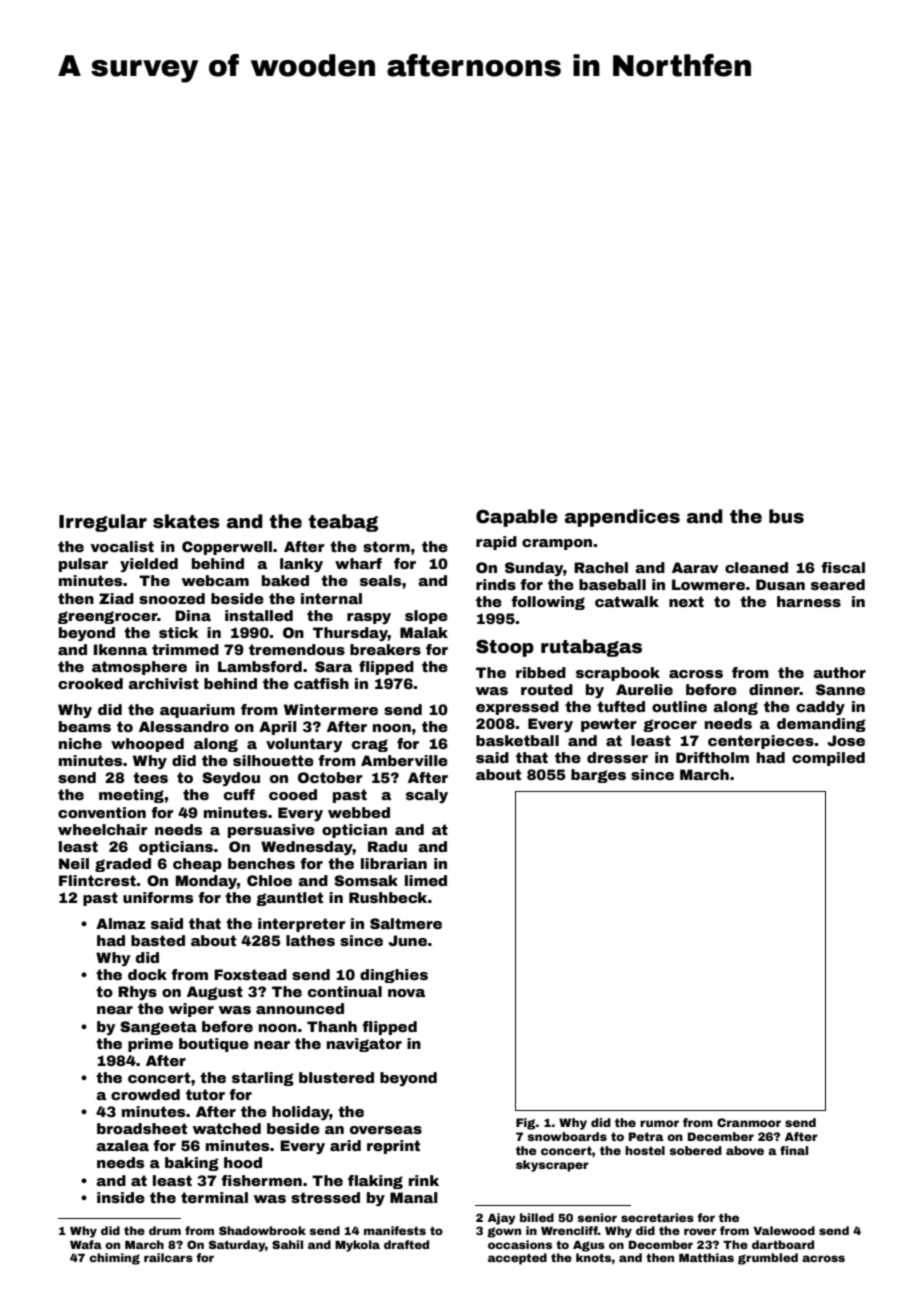  I want to click on Cranmoor, so click(749, 1122).
